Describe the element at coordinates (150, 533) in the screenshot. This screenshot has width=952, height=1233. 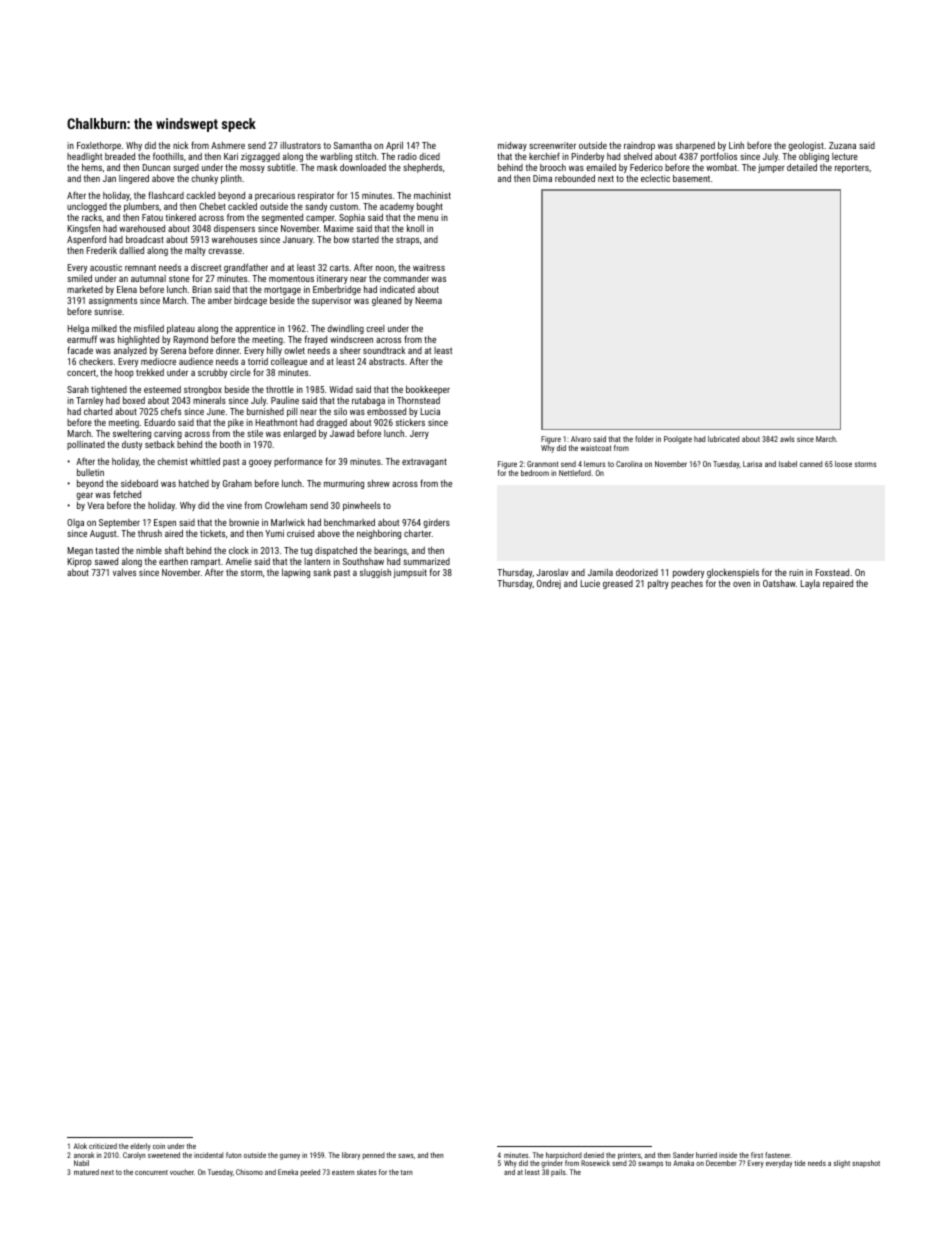
I see `thrush` at that location.
